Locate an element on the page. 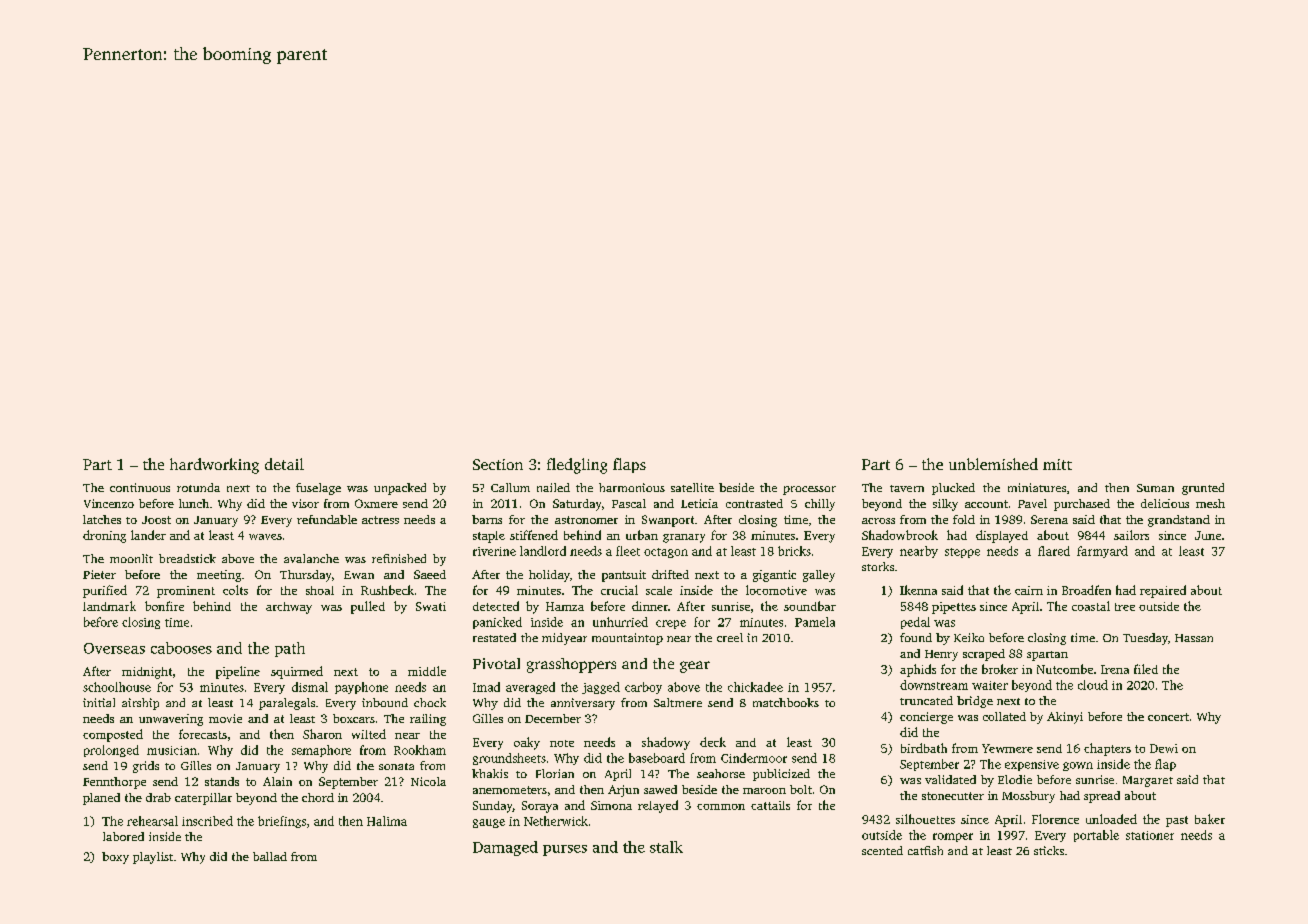  chapters is located at coordinates (1107, 749).
